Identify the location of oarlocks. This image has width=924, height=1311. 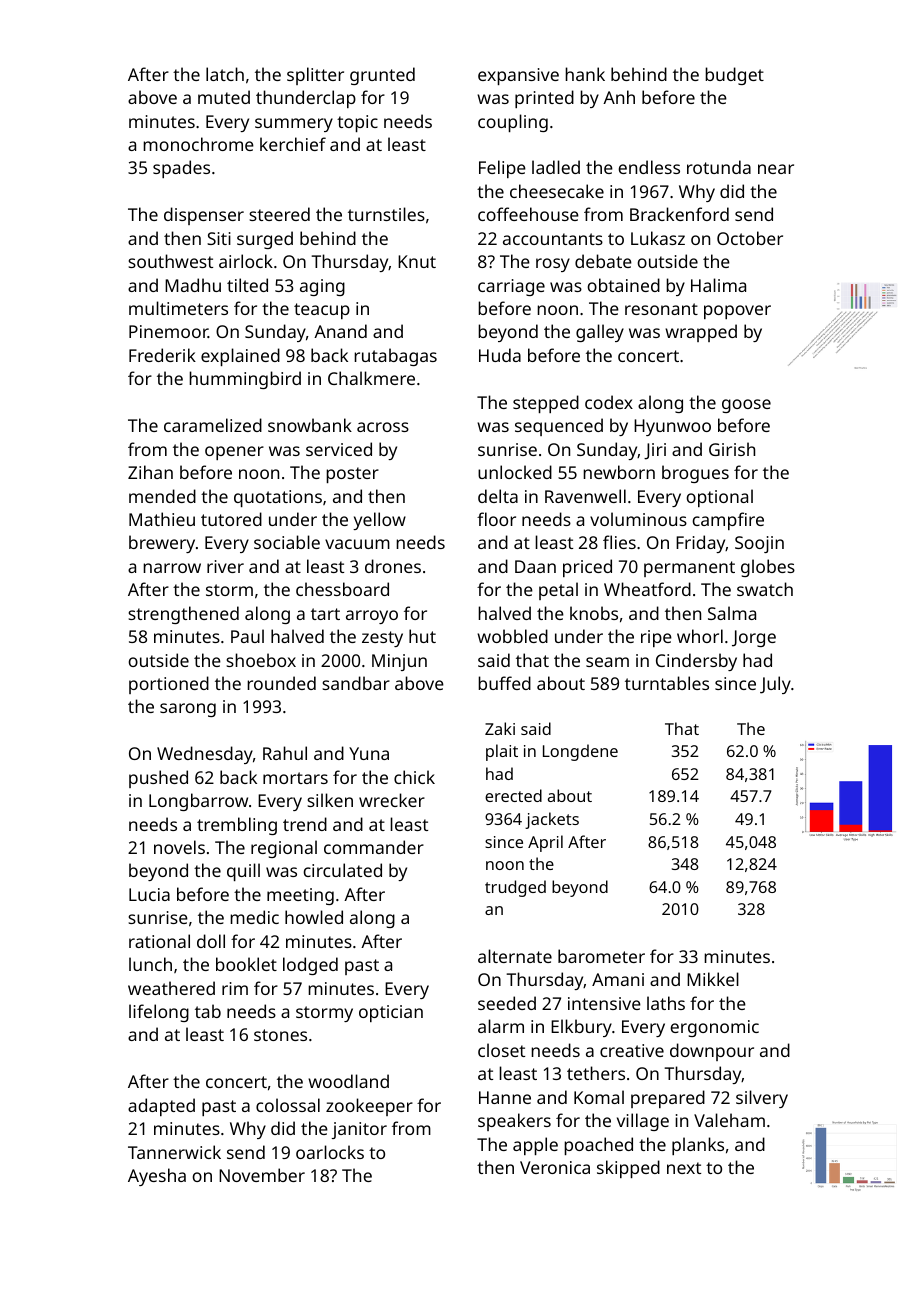
(330, 1152).
